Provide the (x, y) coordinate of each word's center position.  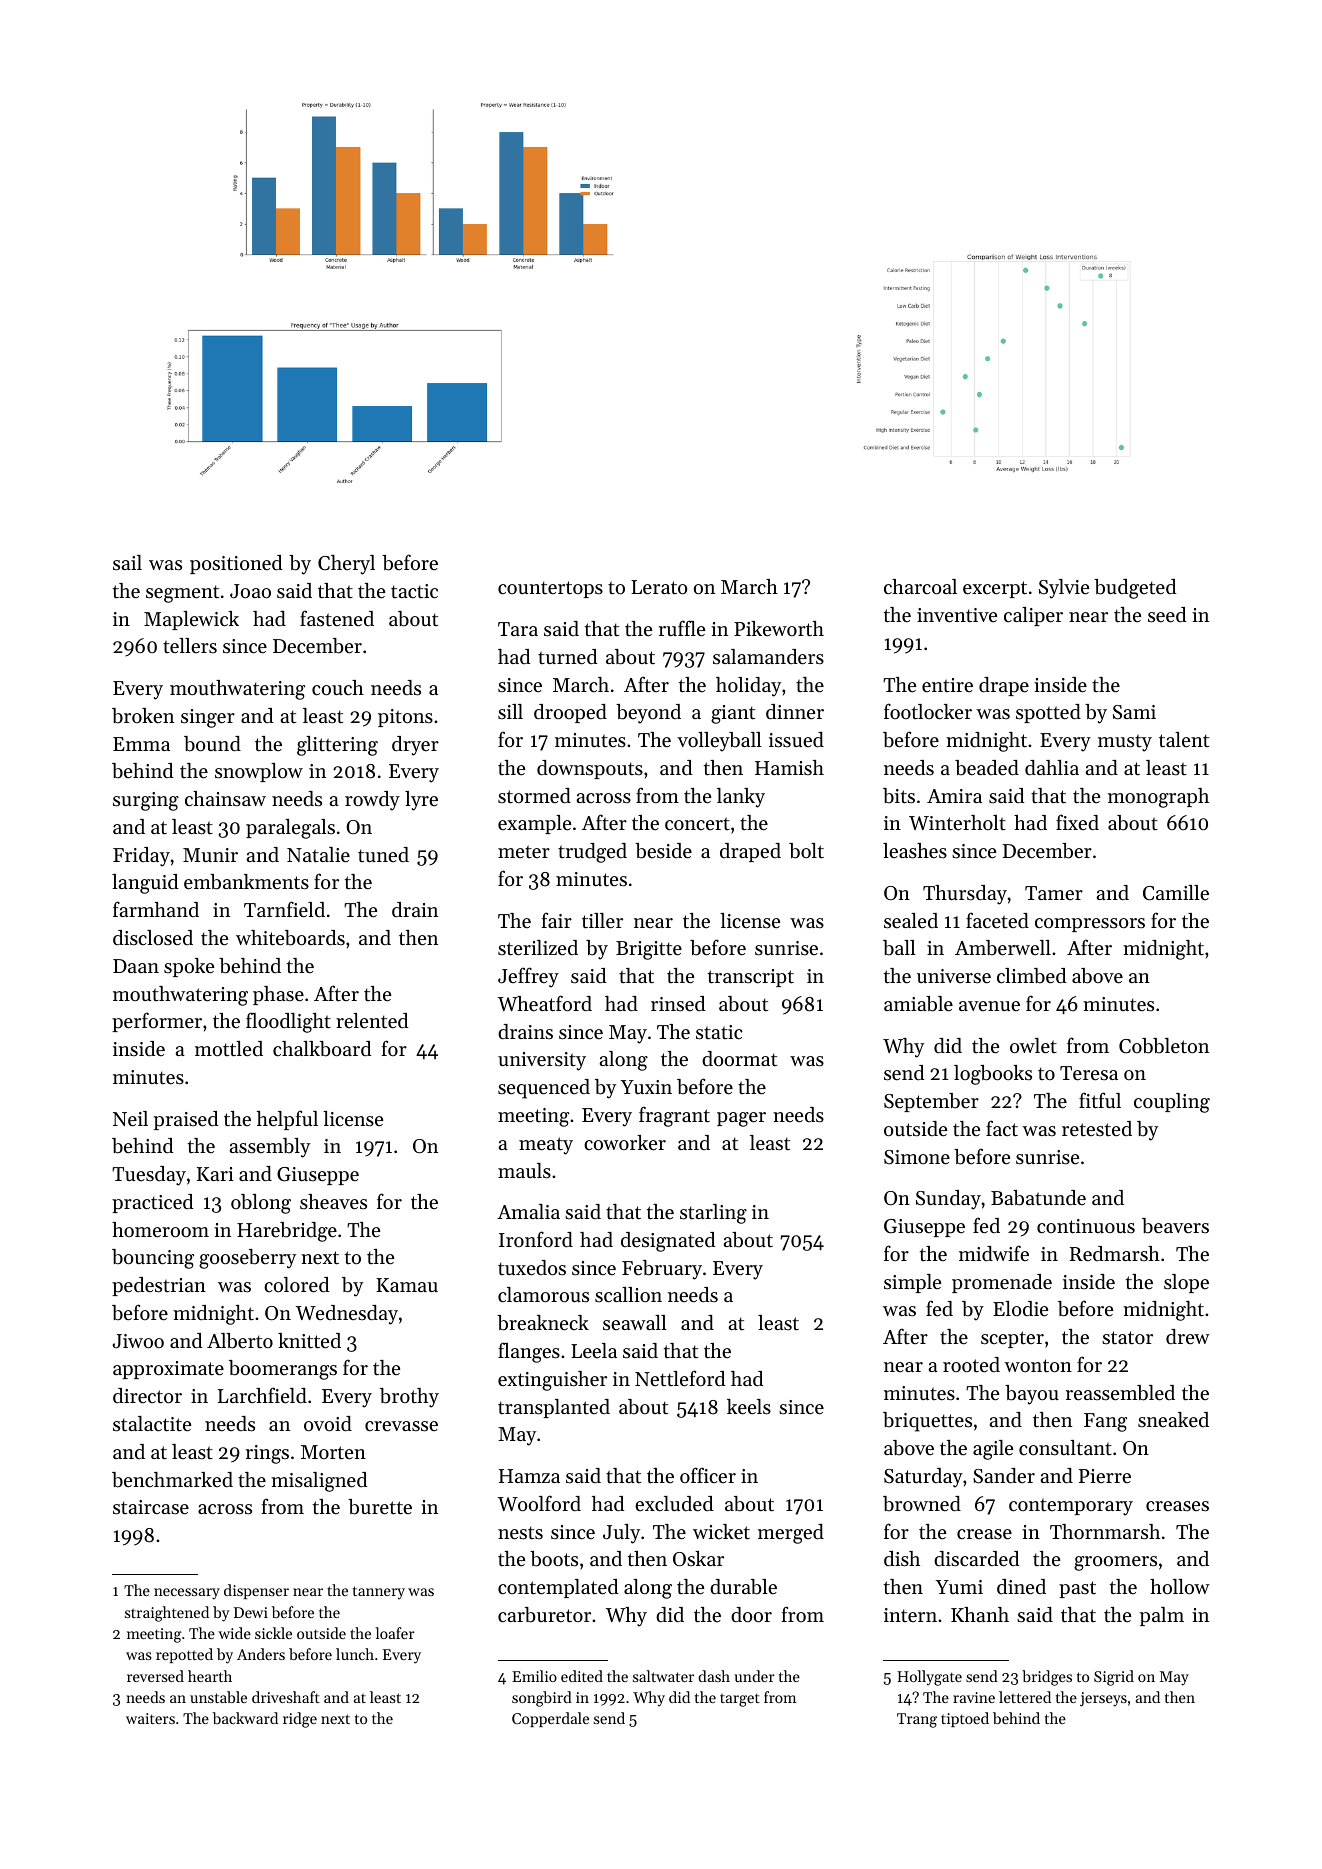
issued (796, 740)
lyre (421, 801)
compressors (1090, 925)
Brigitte (649, 950)
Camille (1176, 893)
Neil (130, 1119)
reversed (155, 1676)
